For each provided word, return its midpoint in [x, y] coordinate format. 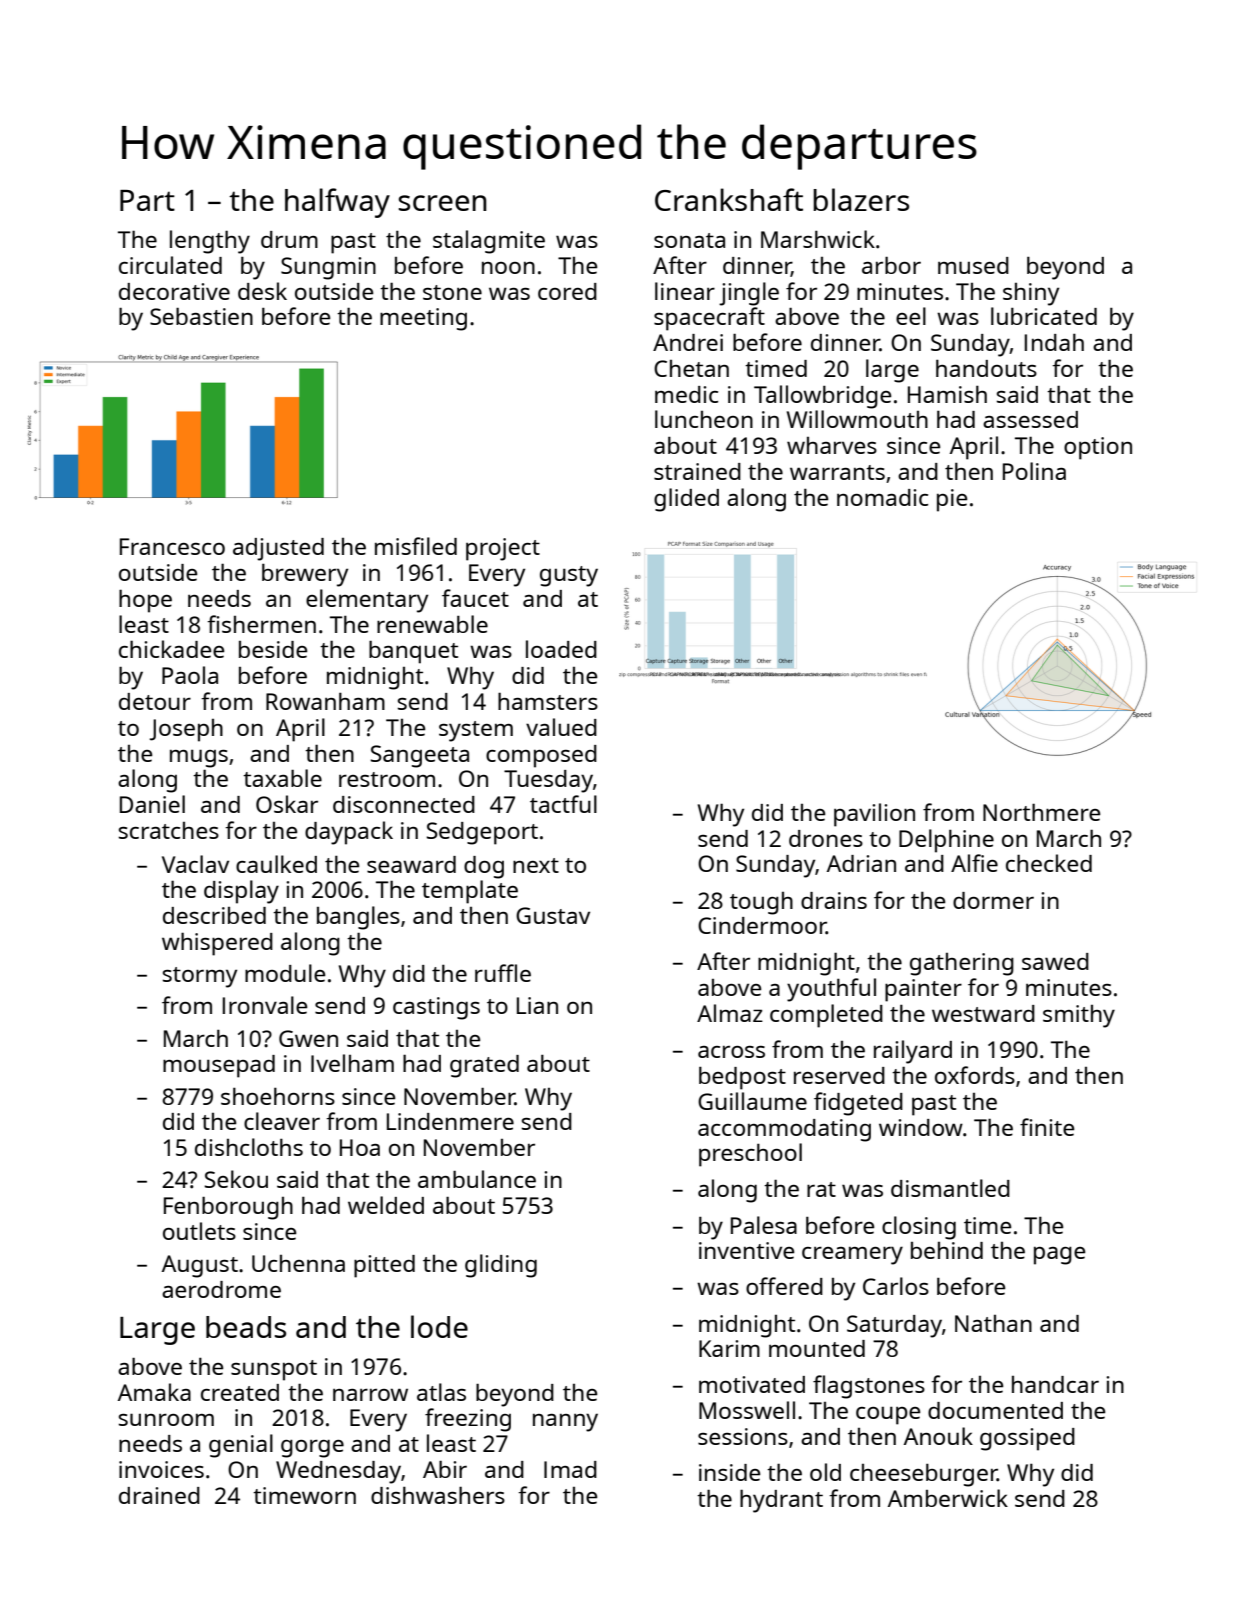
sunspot [274, 1370]
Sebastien [201, 316]
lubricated [1044, 316]
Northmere [1041, 812]
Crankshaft [729, 199]
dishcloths [249, 1147]
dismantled [950, 1188]
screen [443, 203]
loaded [561, 649]
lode [439, 1326]
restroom [387, 779]
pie [952, 500]
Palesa [764, 1225]
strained [697, 471]
